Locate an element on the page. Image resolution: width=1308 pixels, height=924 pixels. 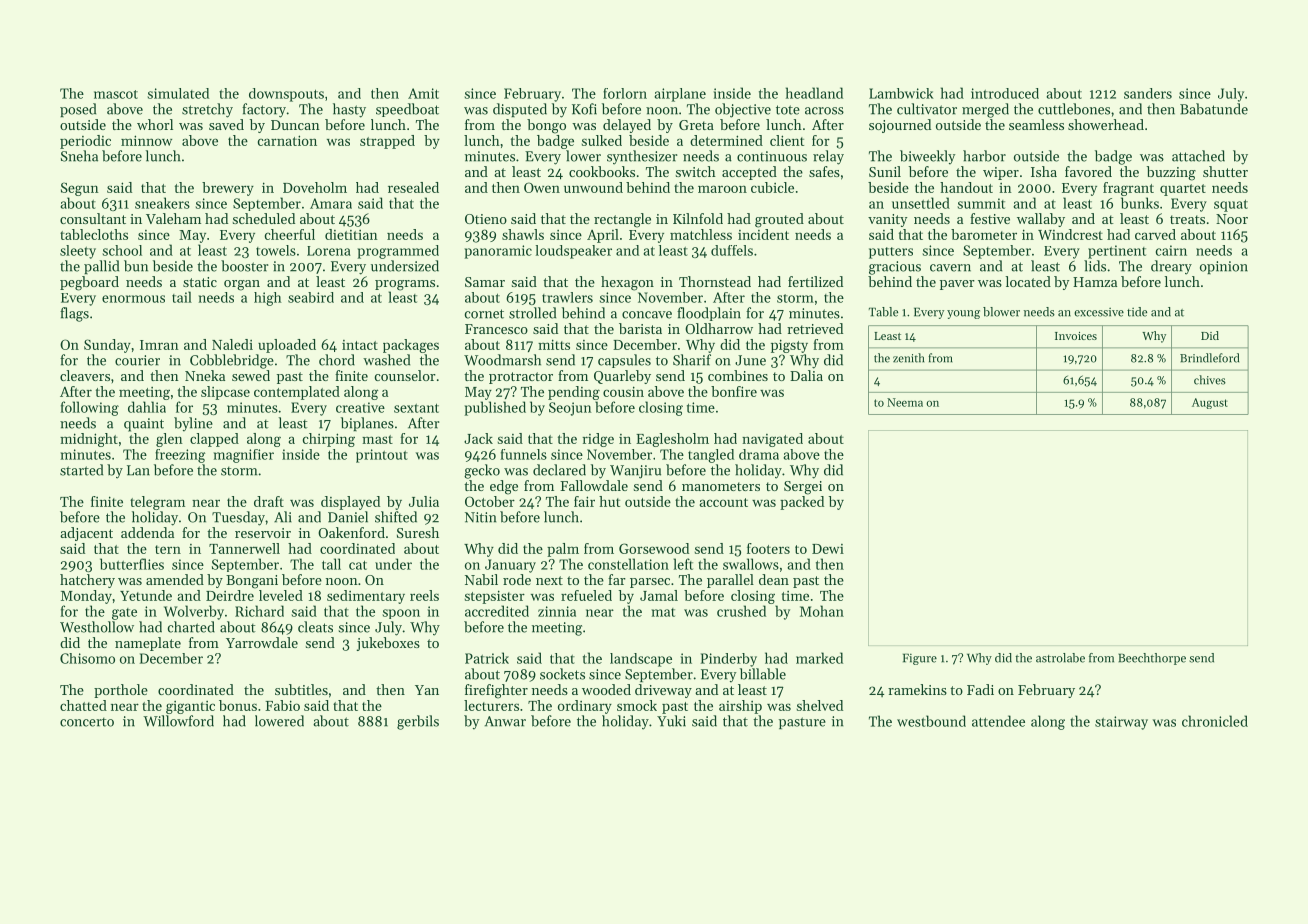
brewery is located at coordinates (228, 189).
